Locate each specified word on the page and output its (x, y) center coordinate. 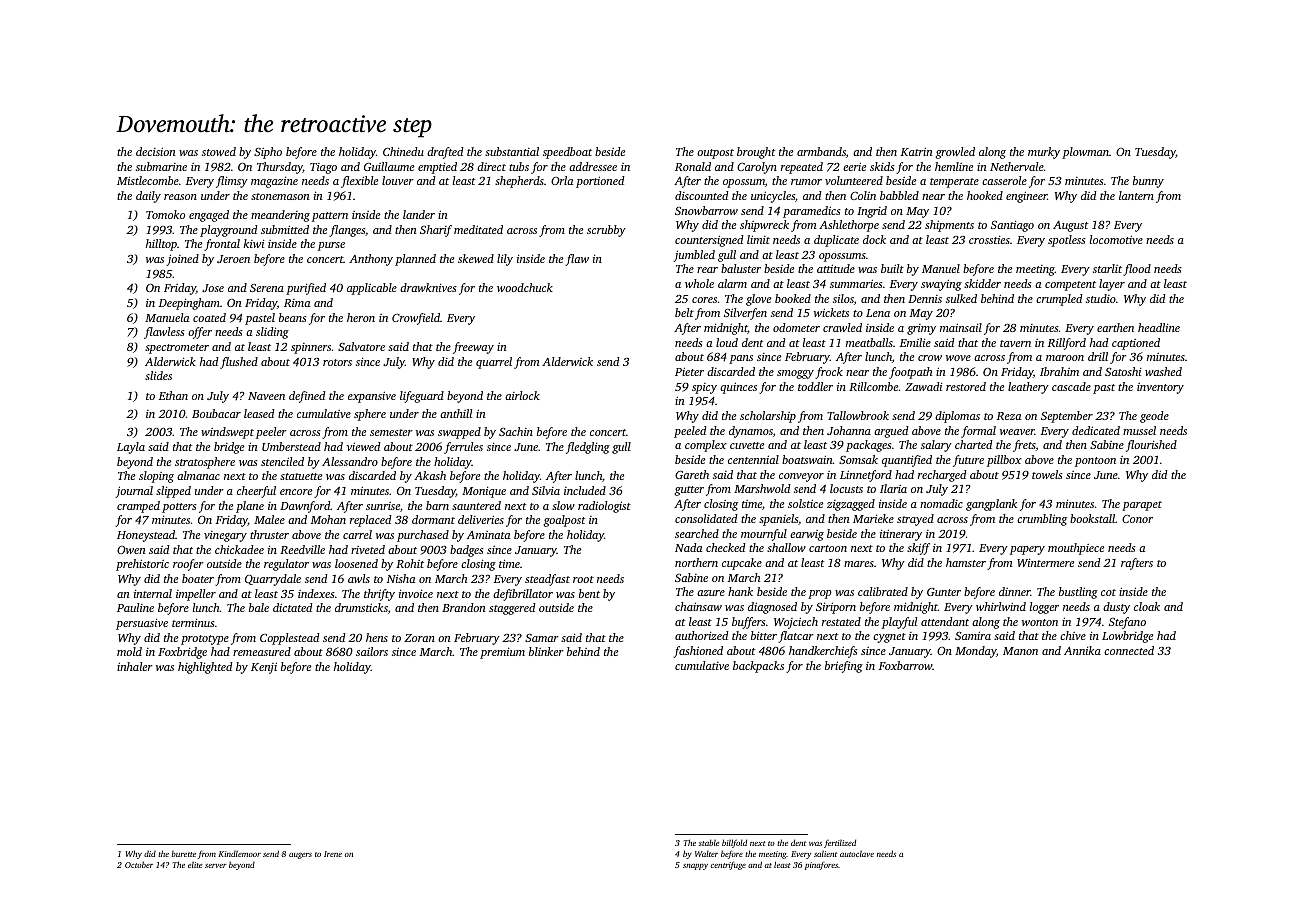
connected (1129, 650)
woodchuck (525, 287)
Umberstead (291, 446)
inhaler (135, 666)
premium (502, 653)
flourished (1151, 446)
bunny (1148, 182)
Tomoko (165, 214)
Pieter (689, 371)
